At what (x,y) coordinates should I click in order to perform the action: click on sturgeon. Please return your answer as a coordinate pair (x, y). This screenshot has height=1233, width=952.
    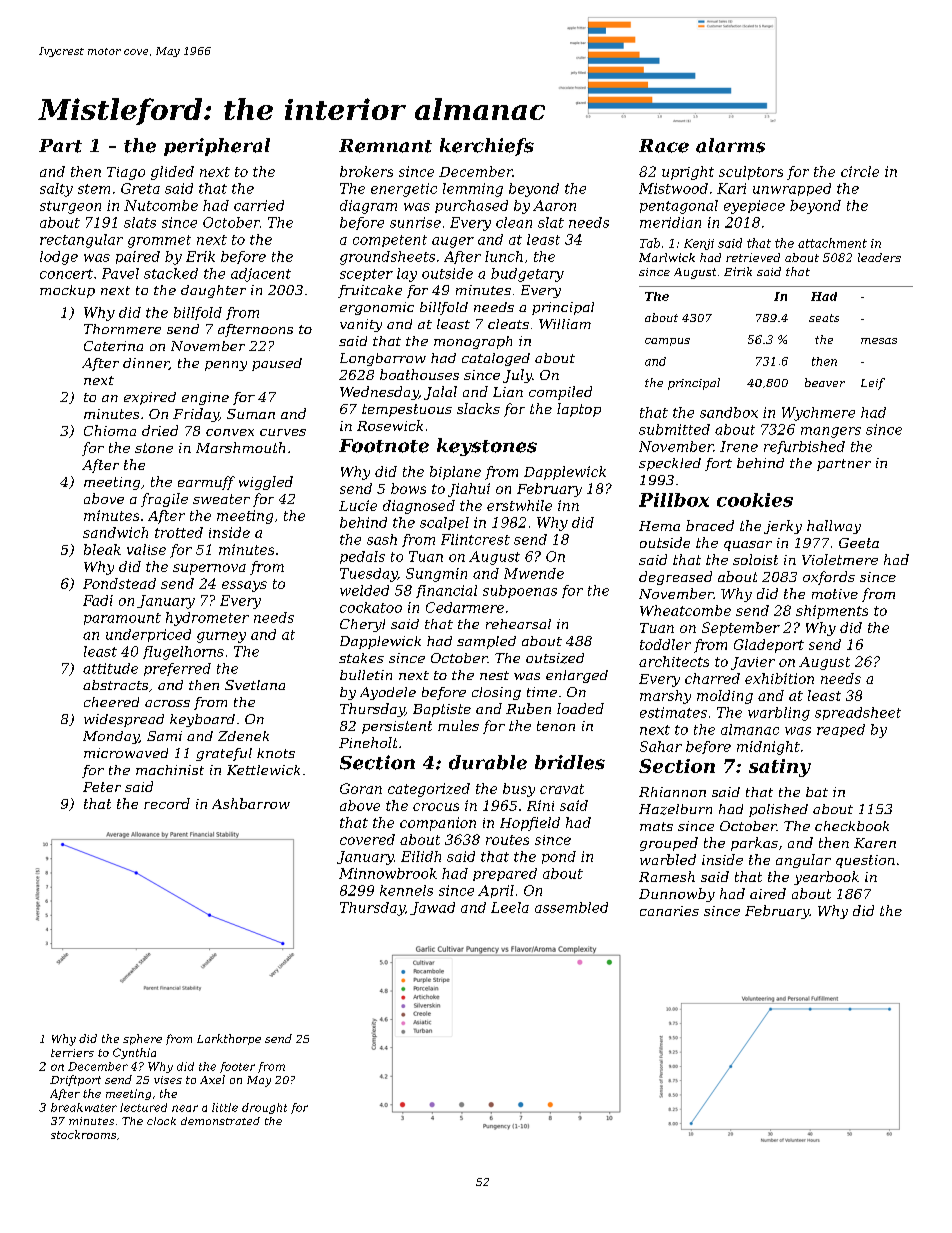
    Looking at the image, I should click on (70, 207).
